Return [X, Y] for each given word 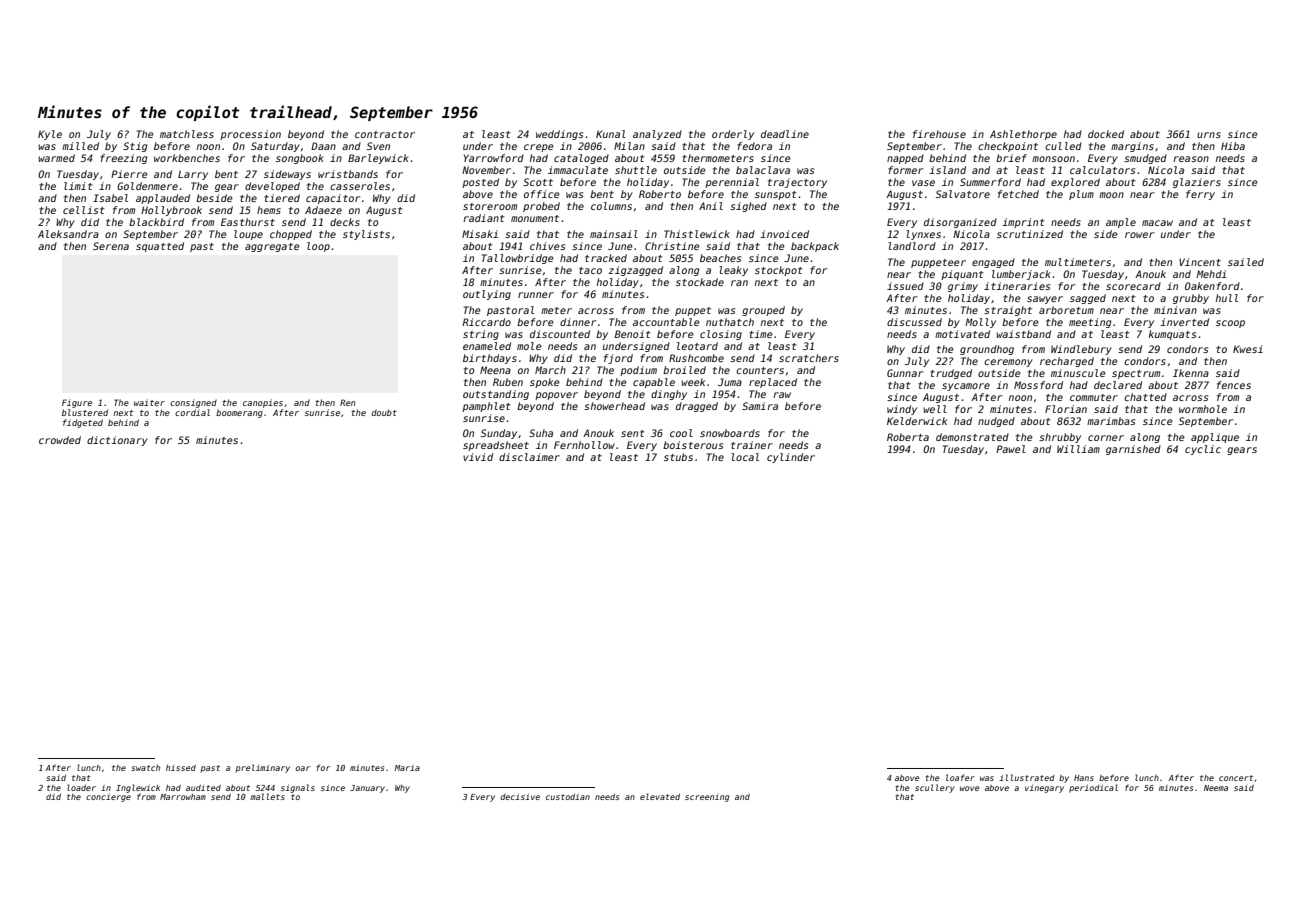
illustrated [1027, 777]
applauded [163, 199]
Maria [407, 768]
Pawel [1011, 449]
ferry [1200, 195]
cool [681, 433]
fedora [754, 146]
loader [81, 787]
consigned [193, 403]
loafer [960, 777]
